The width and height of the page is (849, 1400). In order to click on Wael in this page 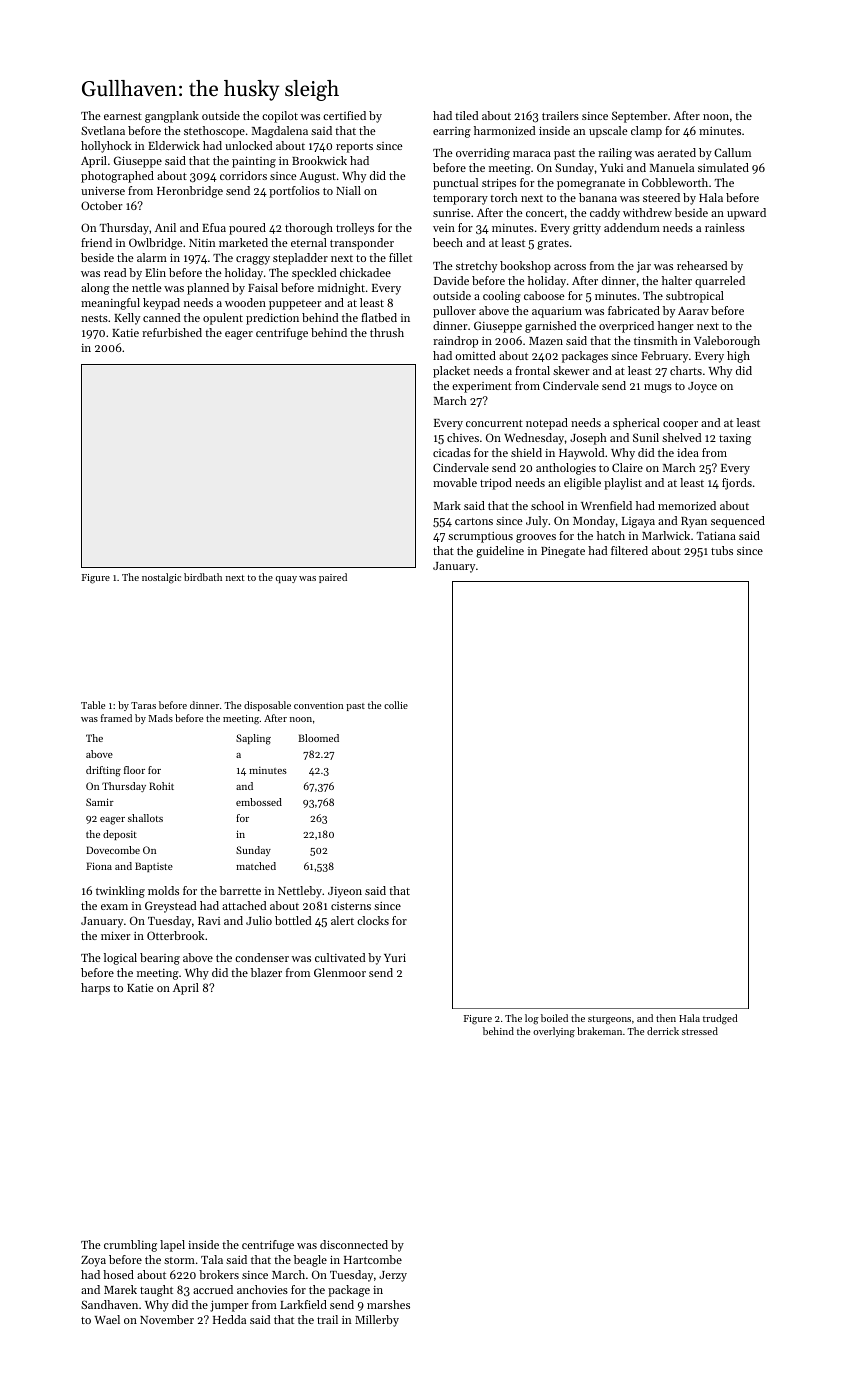, I will do `click(107, 1319)`.
